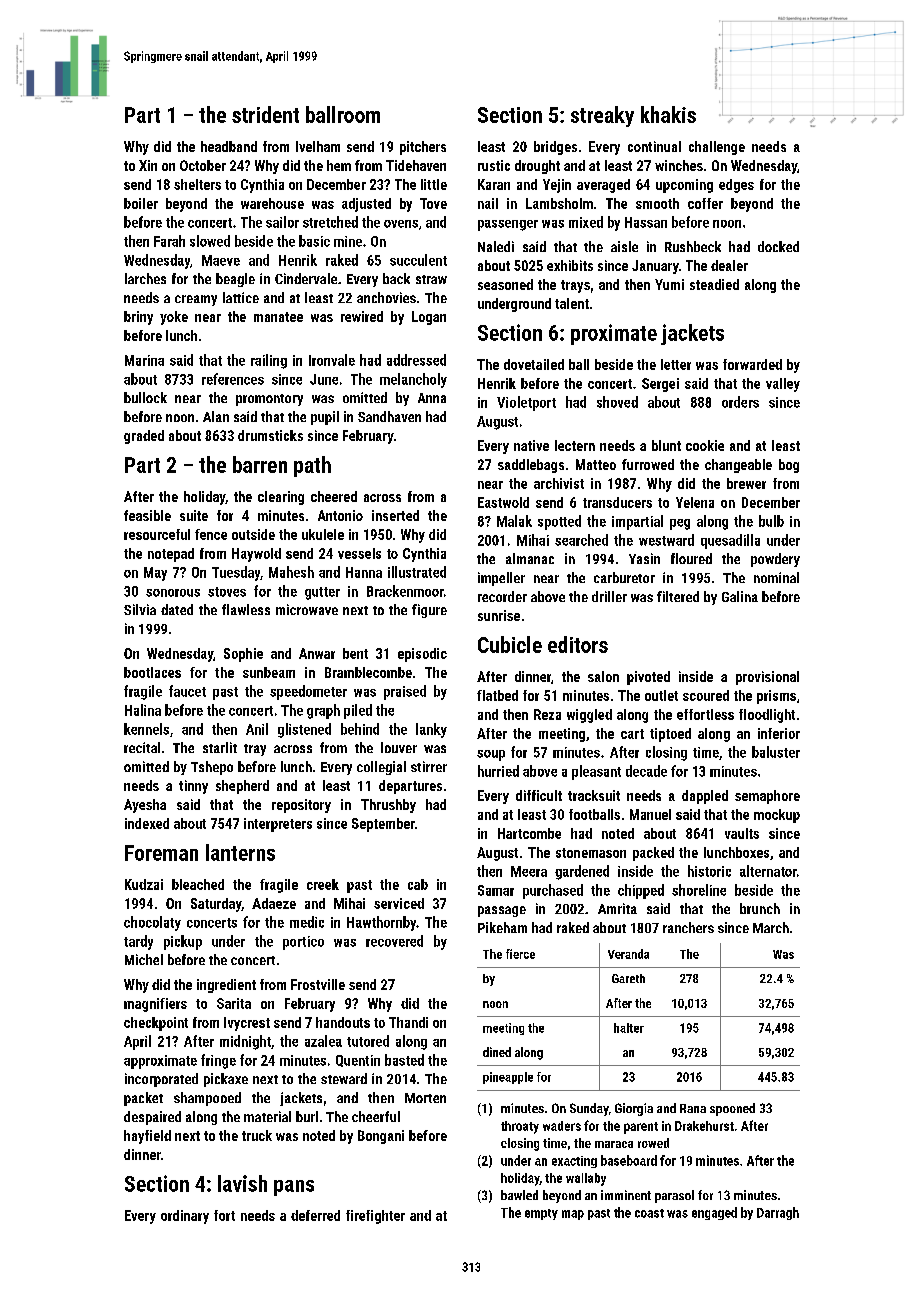 This screenshot has width=924, height=1308. I want to click on ordinary, so click(185, 1217).
